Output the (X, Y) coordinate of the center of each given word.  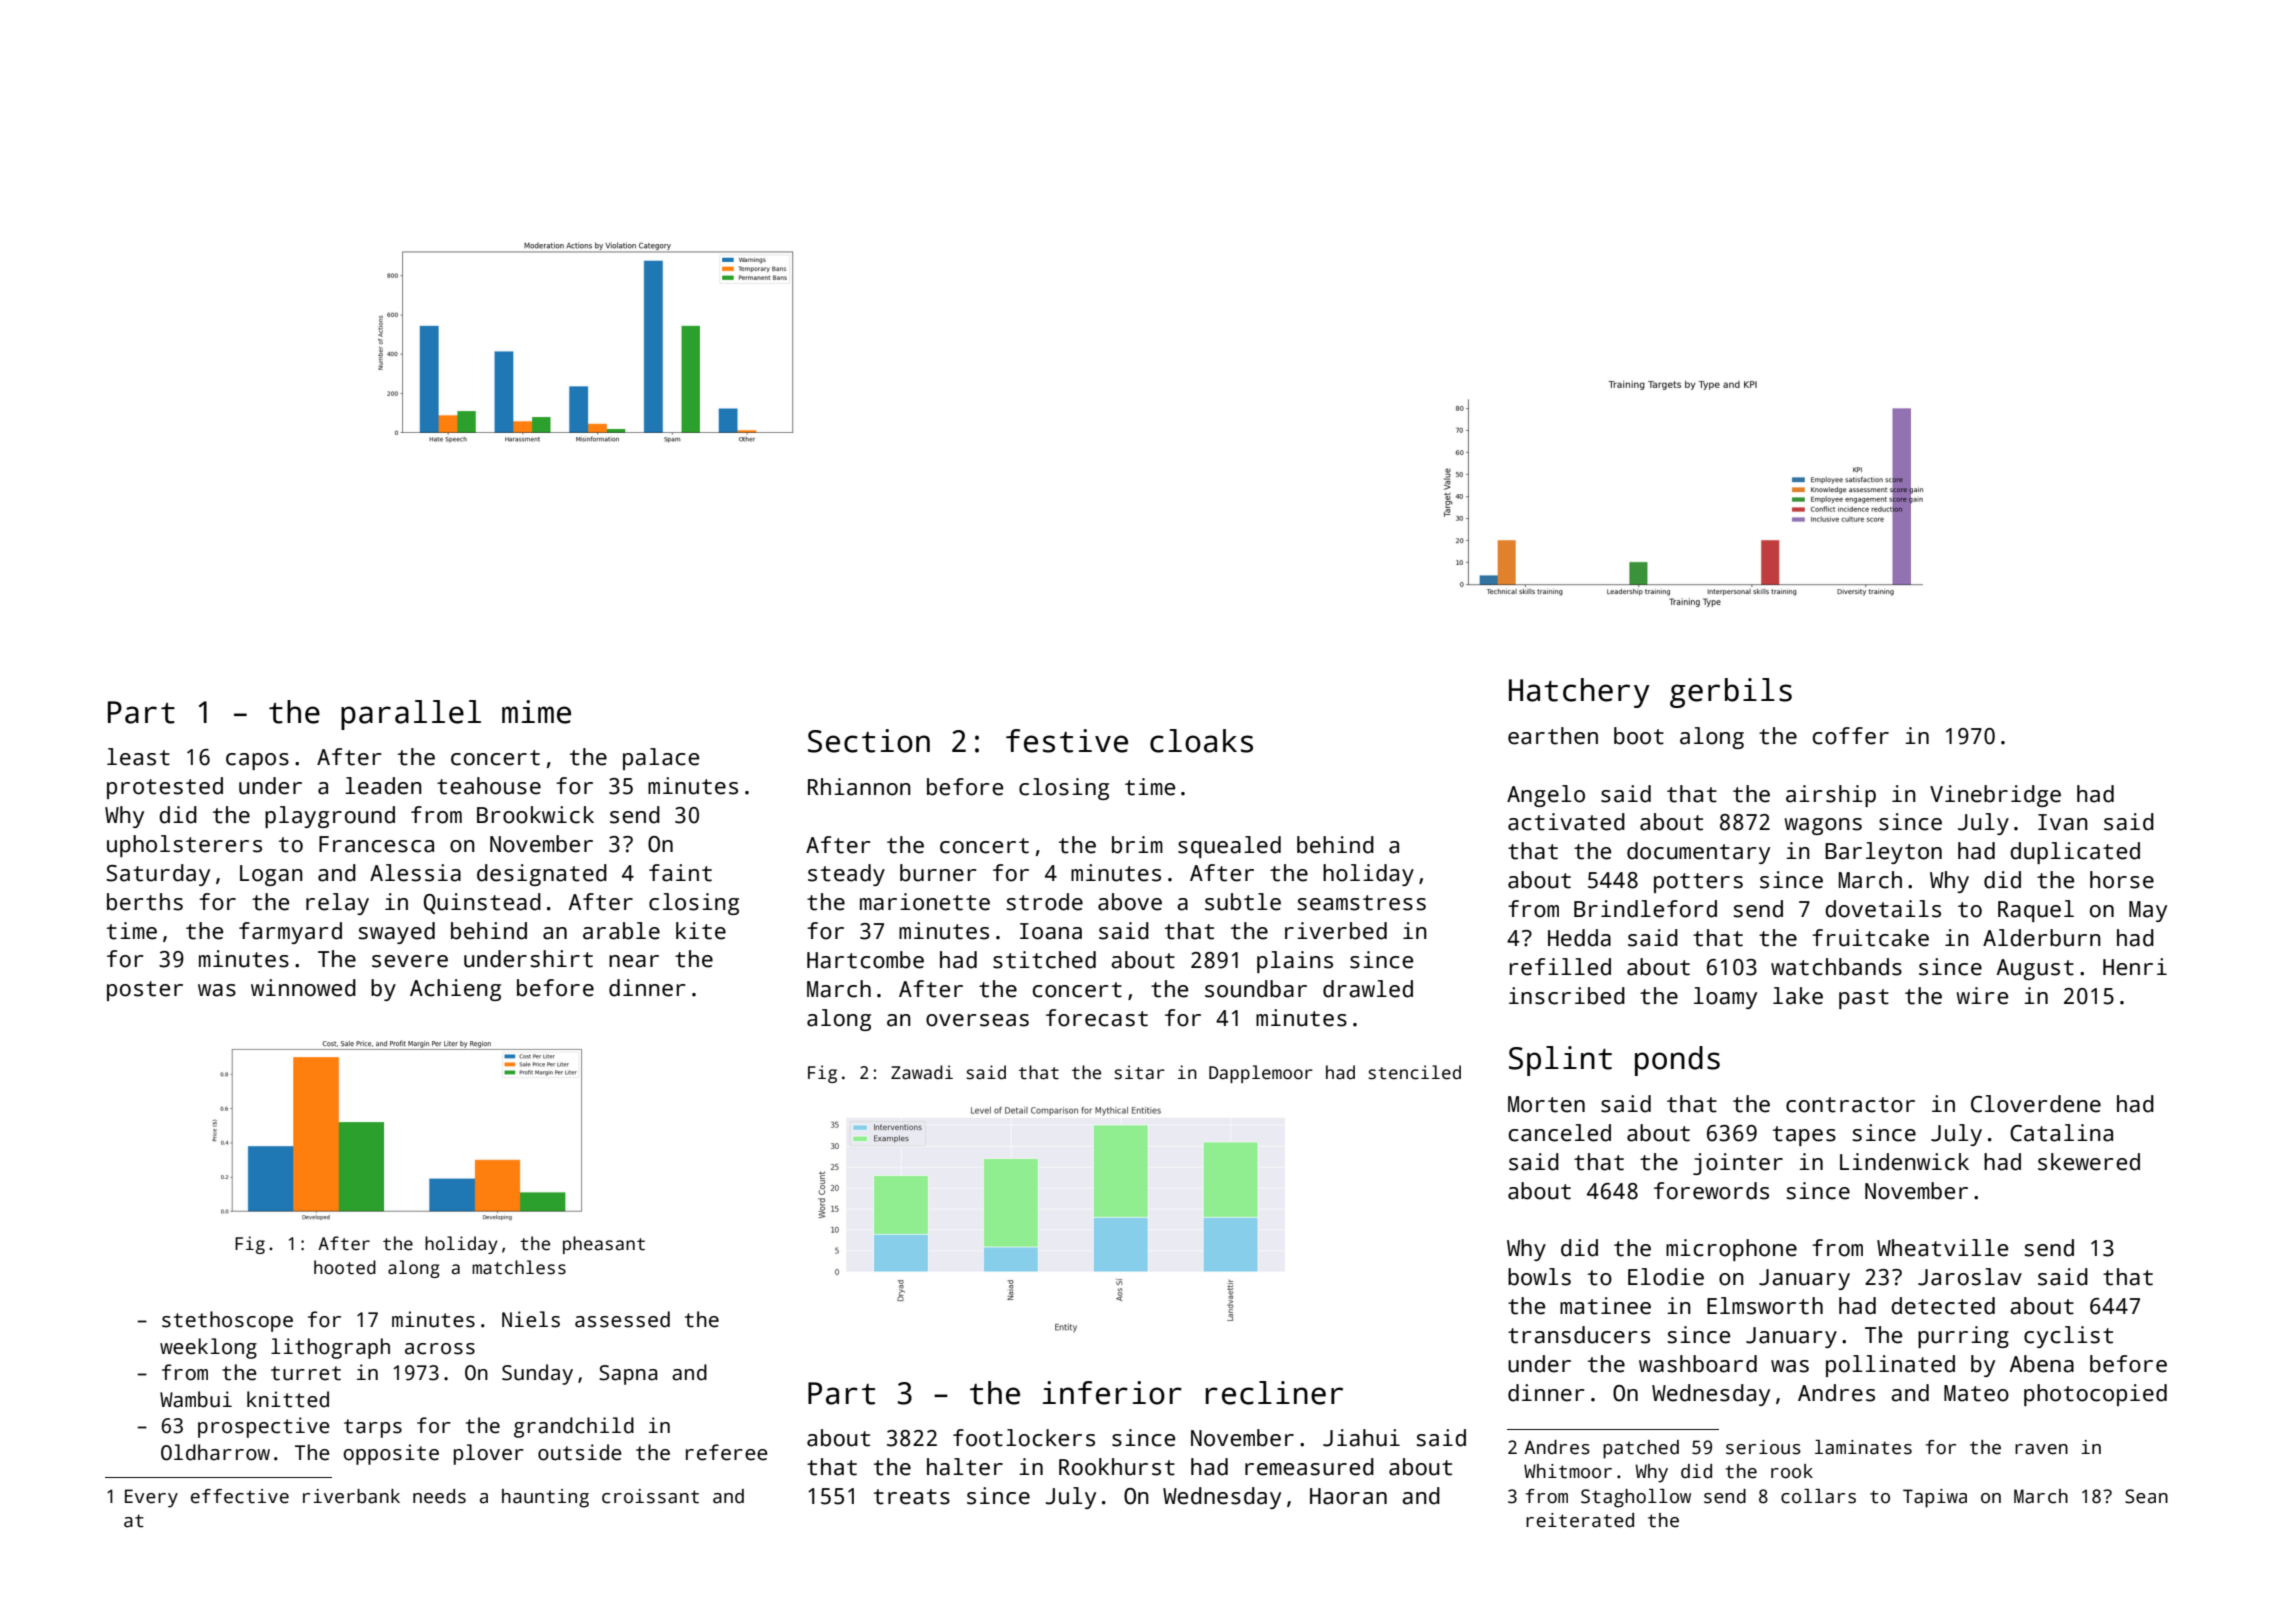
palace (661, 759)
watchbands (1836, 967)
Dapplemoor (1261, 1074)
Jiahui (1361, 1438)
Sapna (628, 1375)
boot (1639, 736)
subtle (1243, 902)
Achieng (455, 990)
